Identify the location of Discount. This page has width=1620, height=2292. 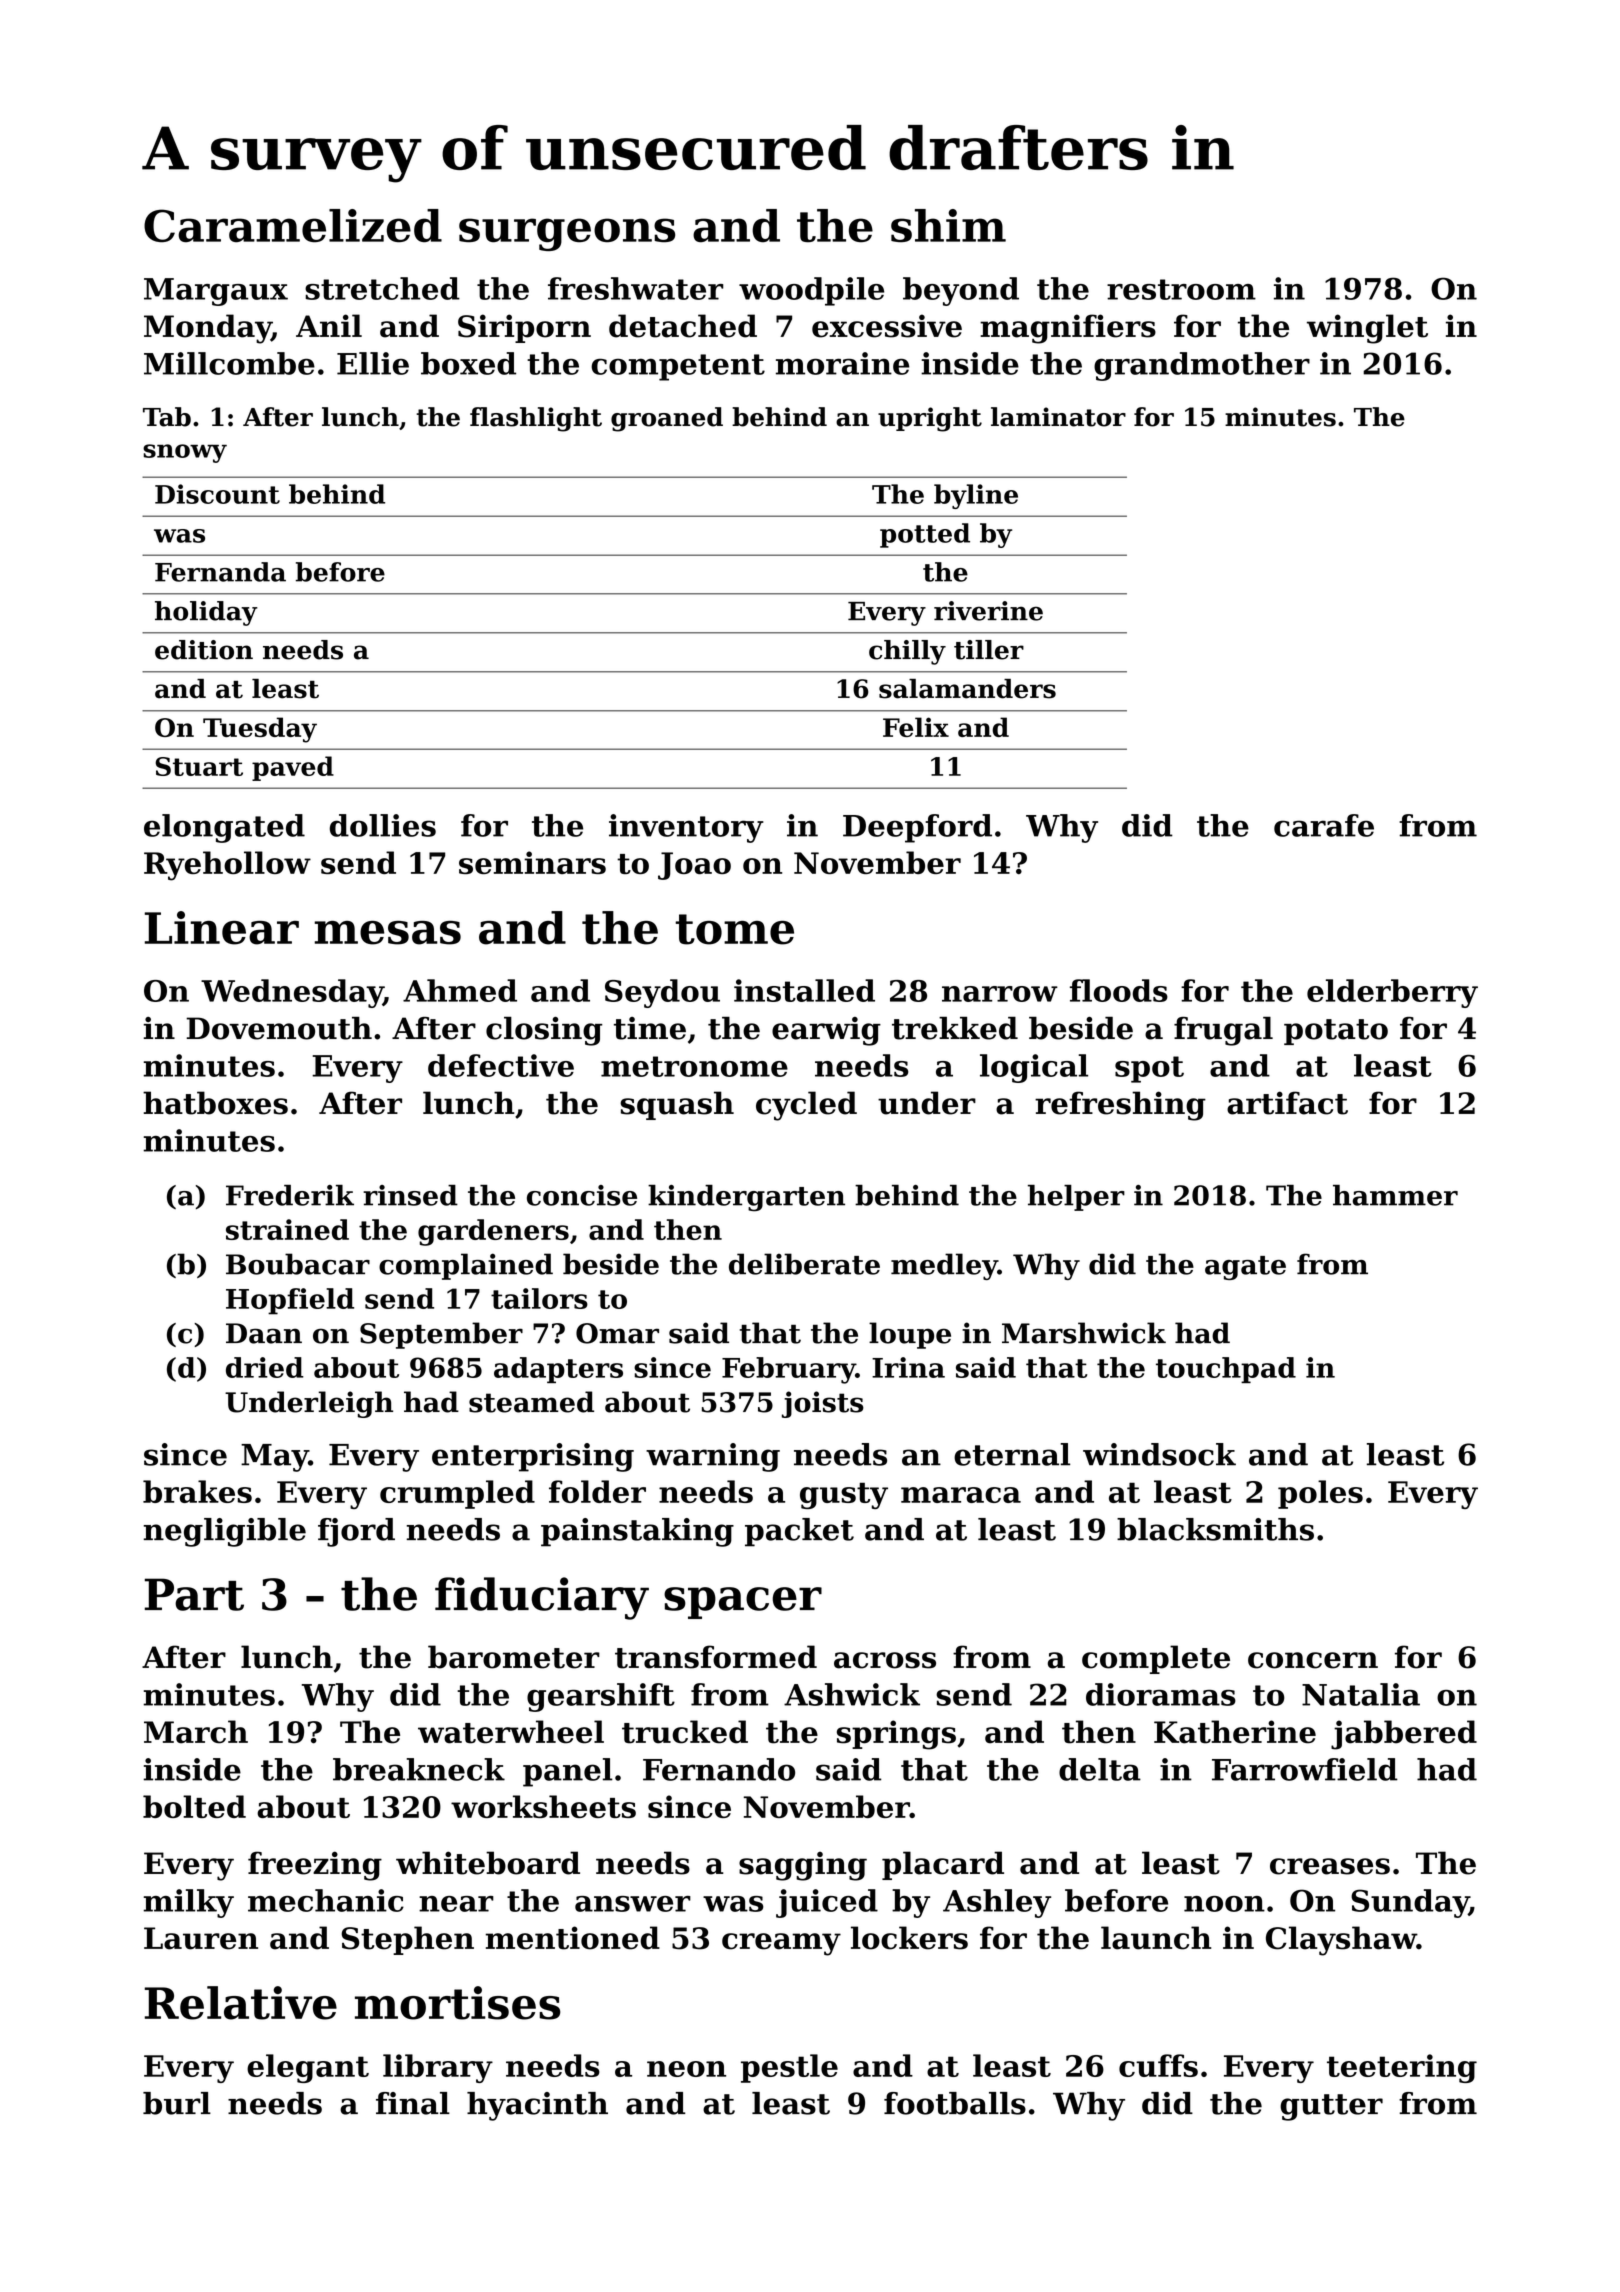
(217, 494).
